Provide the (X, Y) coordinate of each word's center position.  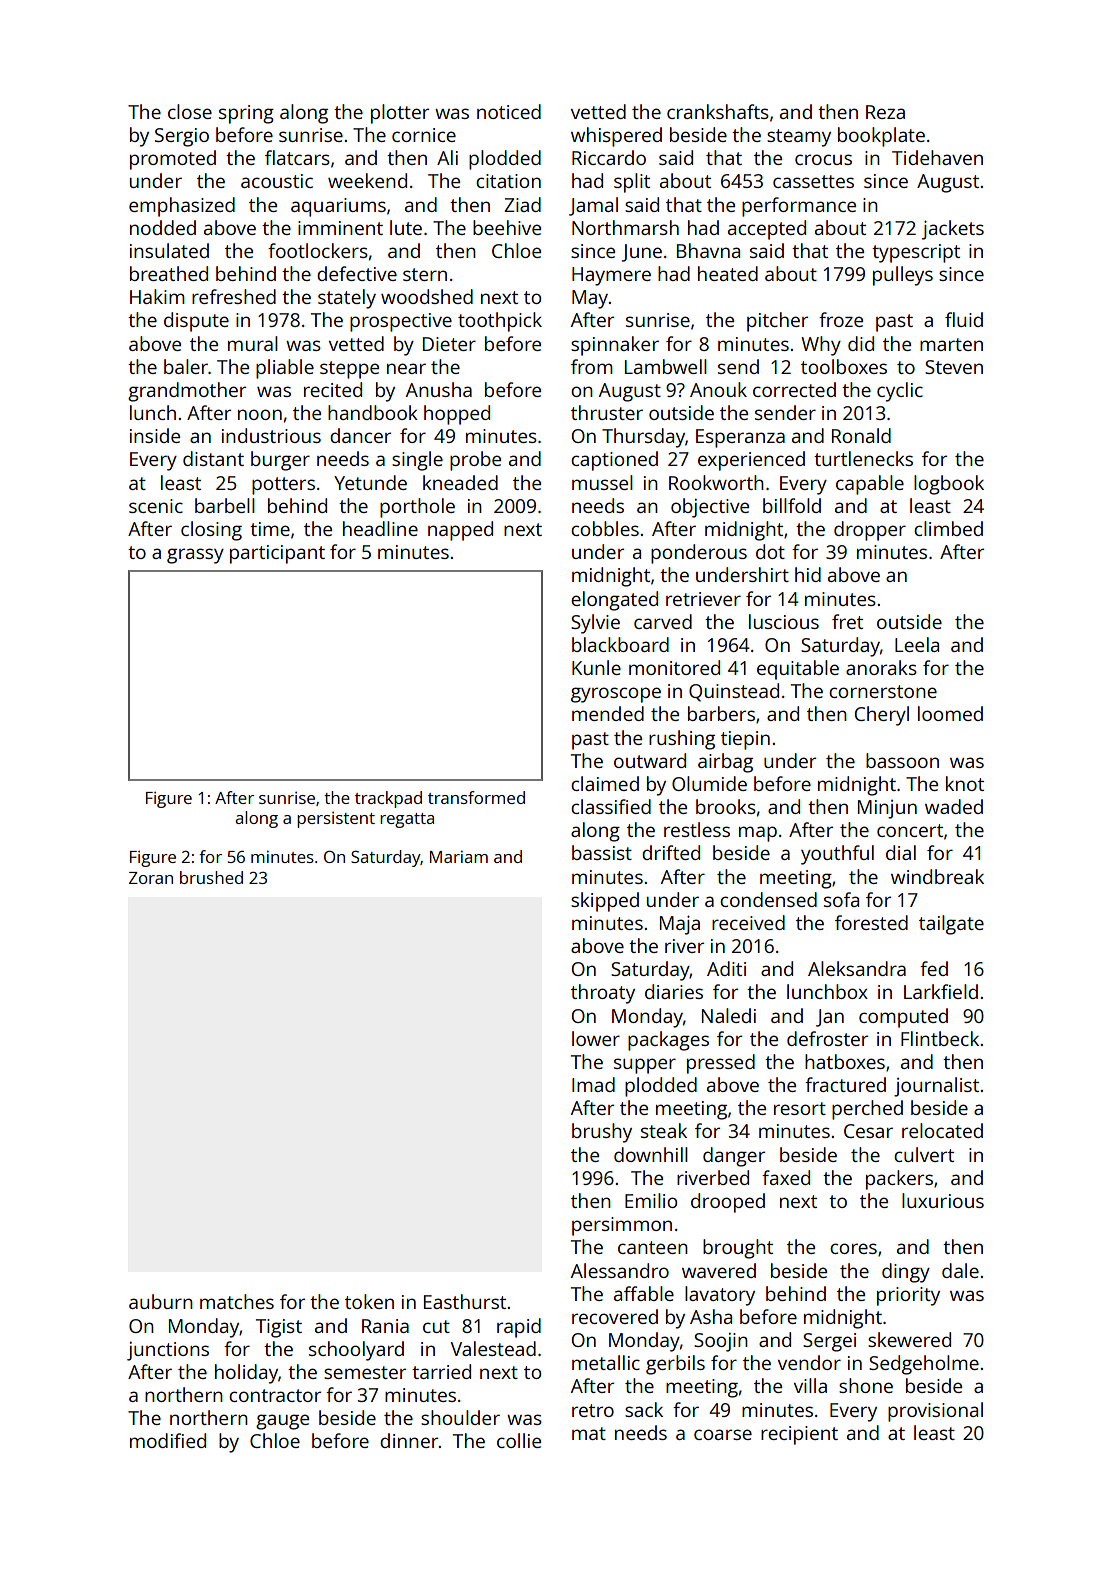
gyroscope (616, 695)
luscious (784, 621)
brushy (602, 1133)
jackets (953, 230)
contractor (275, 1395)
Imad (593, 1084)
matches (237, 1301)
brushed (211, 877)
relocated (942, 1130)
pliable (285, 369)
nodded (163, 227)
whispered (616, 137)
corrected (794, 389)
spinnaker (615, 346)
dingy (906, 1273)
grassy (195, 556)
